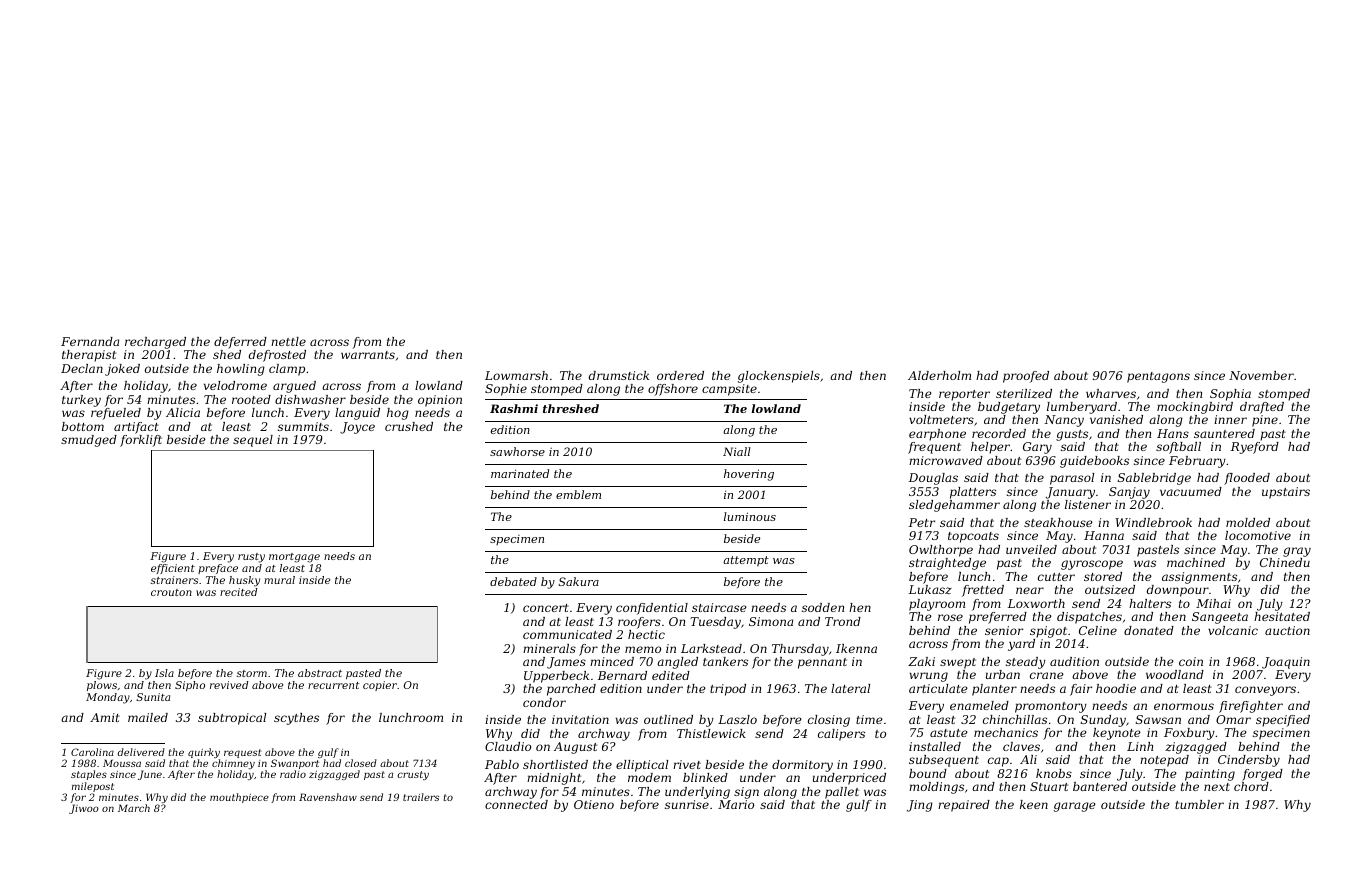 The width and height of the document is (1372, 887). What do you see at coordinates (328, 797) in the document?
I see `Ravenshaw` at bounding box center [328, 797].
